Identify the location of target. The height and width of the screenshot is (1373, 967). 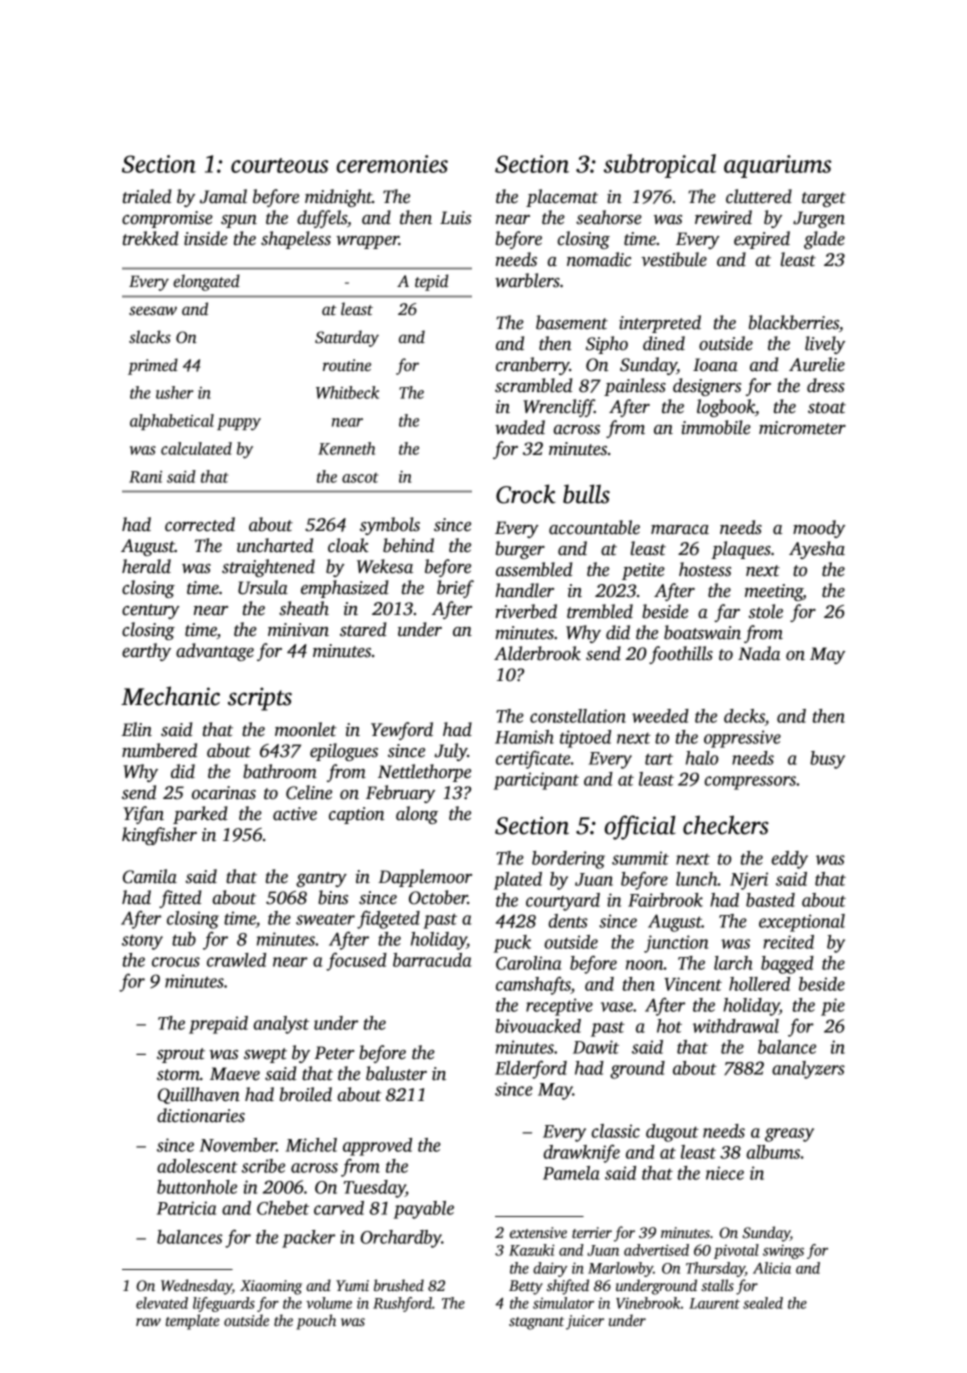
(824, 199).
